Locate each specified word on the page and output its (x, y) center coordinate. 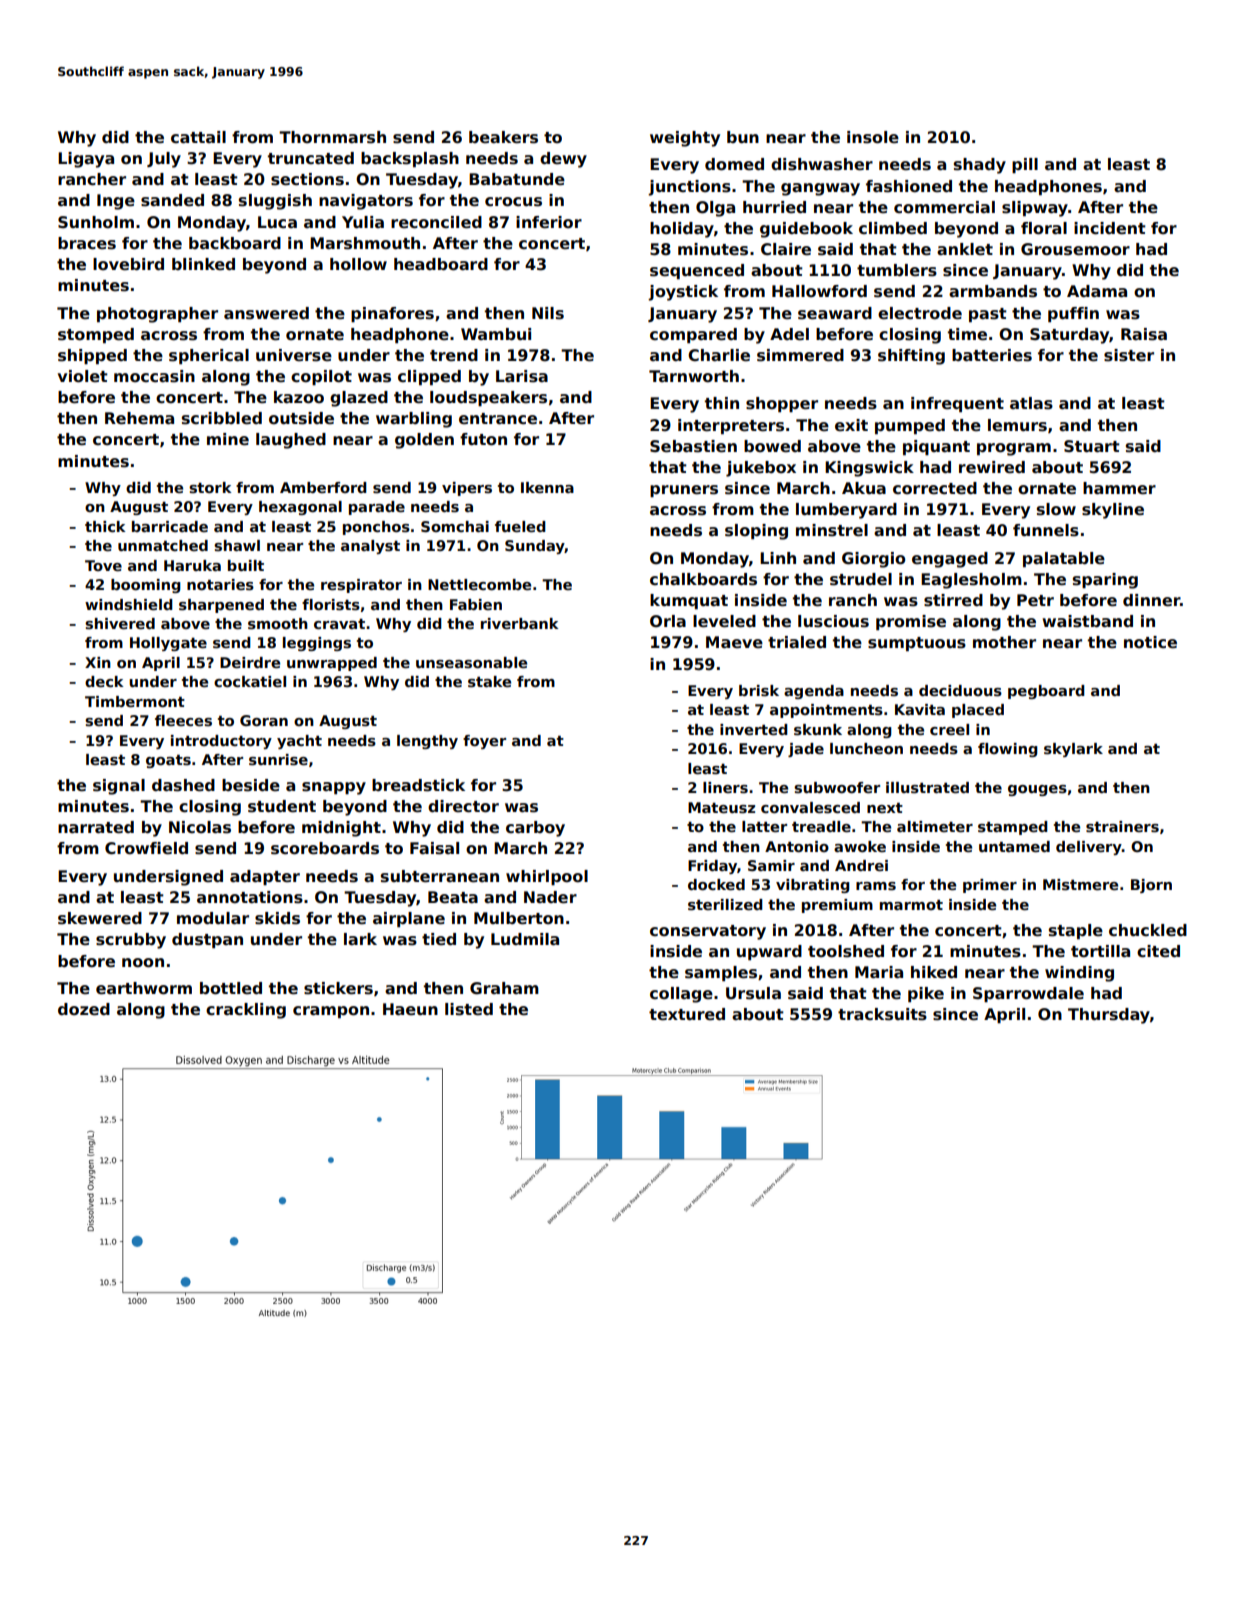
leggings (317, 644)
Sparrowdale (1028, 994)
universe (294, 355)
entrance (498, 419)
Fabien (476, 604)
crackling (246, 1011)
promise (911, 622)
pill (1025, 165)
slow (1056, 509)
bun (743, 137)
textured (687, 1014)
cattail (198, 137)
